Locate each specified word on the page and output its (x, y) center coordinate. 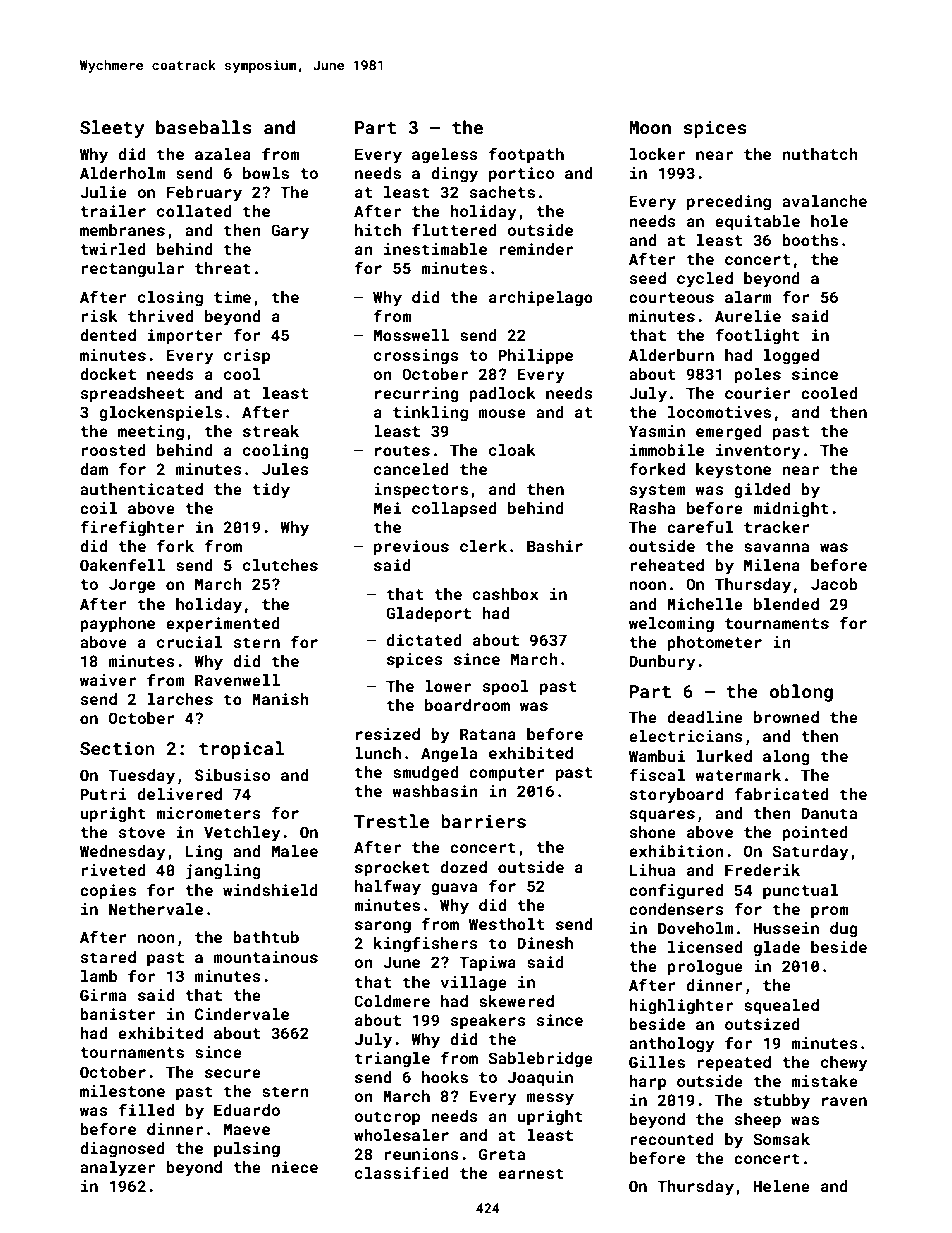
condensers (676, 909)
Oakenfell (122, 564)
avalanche (824, 201)
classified (402, 1172)
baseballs (204, 127)
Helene (782, 1186)
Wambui (657, 756)
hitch (378, 230)
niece (295, 1167)
